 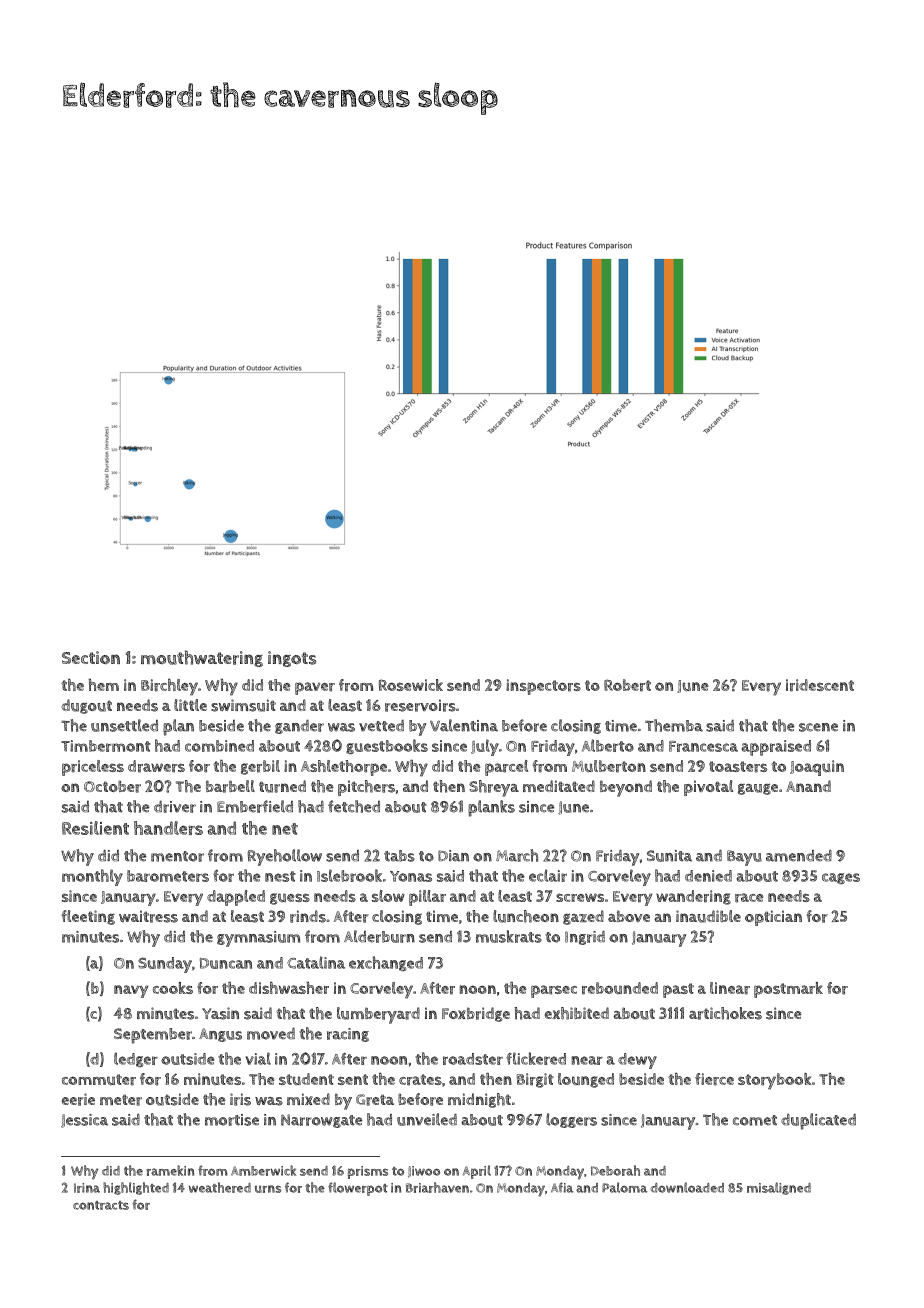 I want to click on pillar, so click(x=427, y=898).
